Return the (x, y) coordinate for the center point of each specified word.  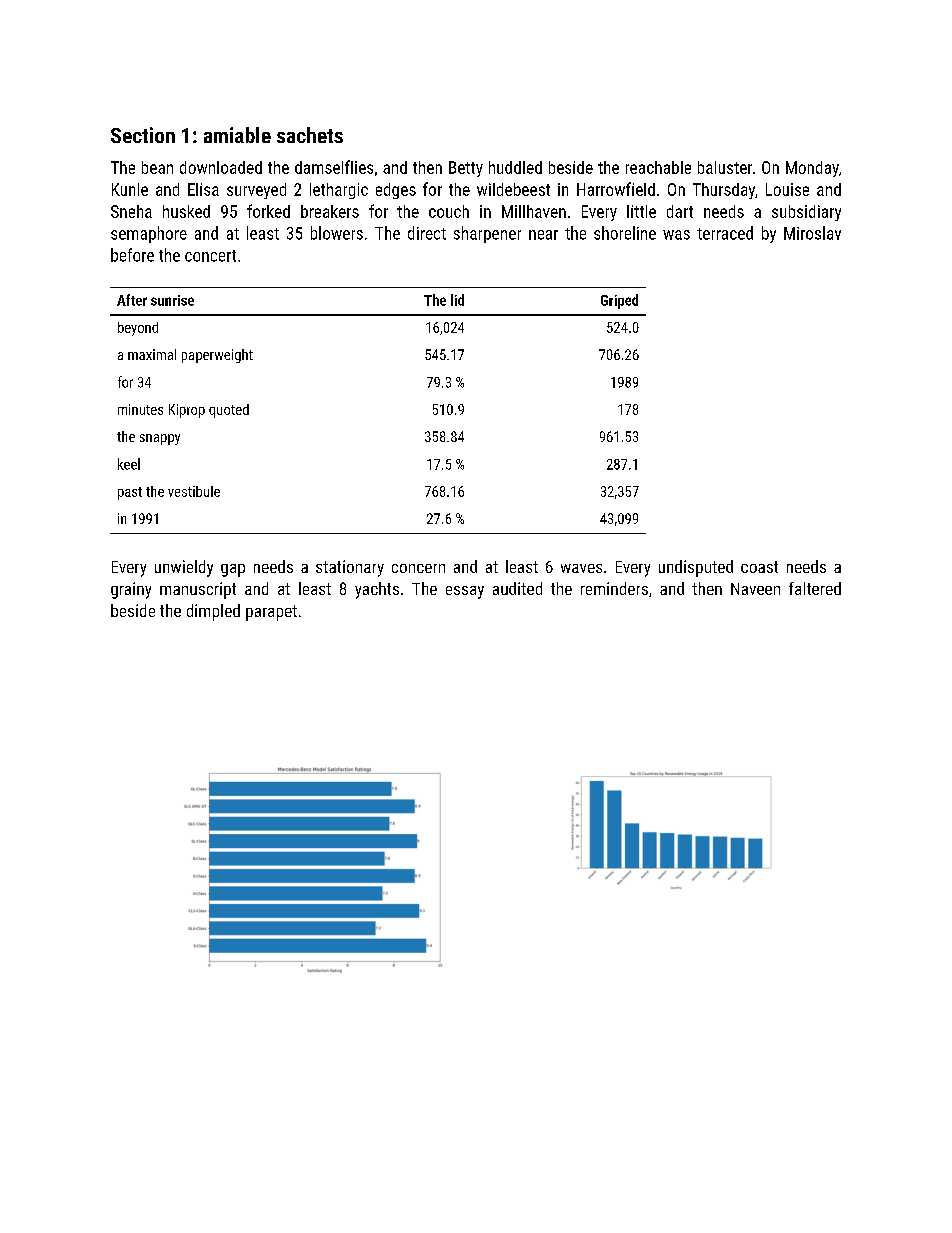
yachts (377, 590)
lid (457, 300)
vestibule (194, 491)
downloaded (221, 167)
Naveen (755, 589)
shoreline (625, 233)
